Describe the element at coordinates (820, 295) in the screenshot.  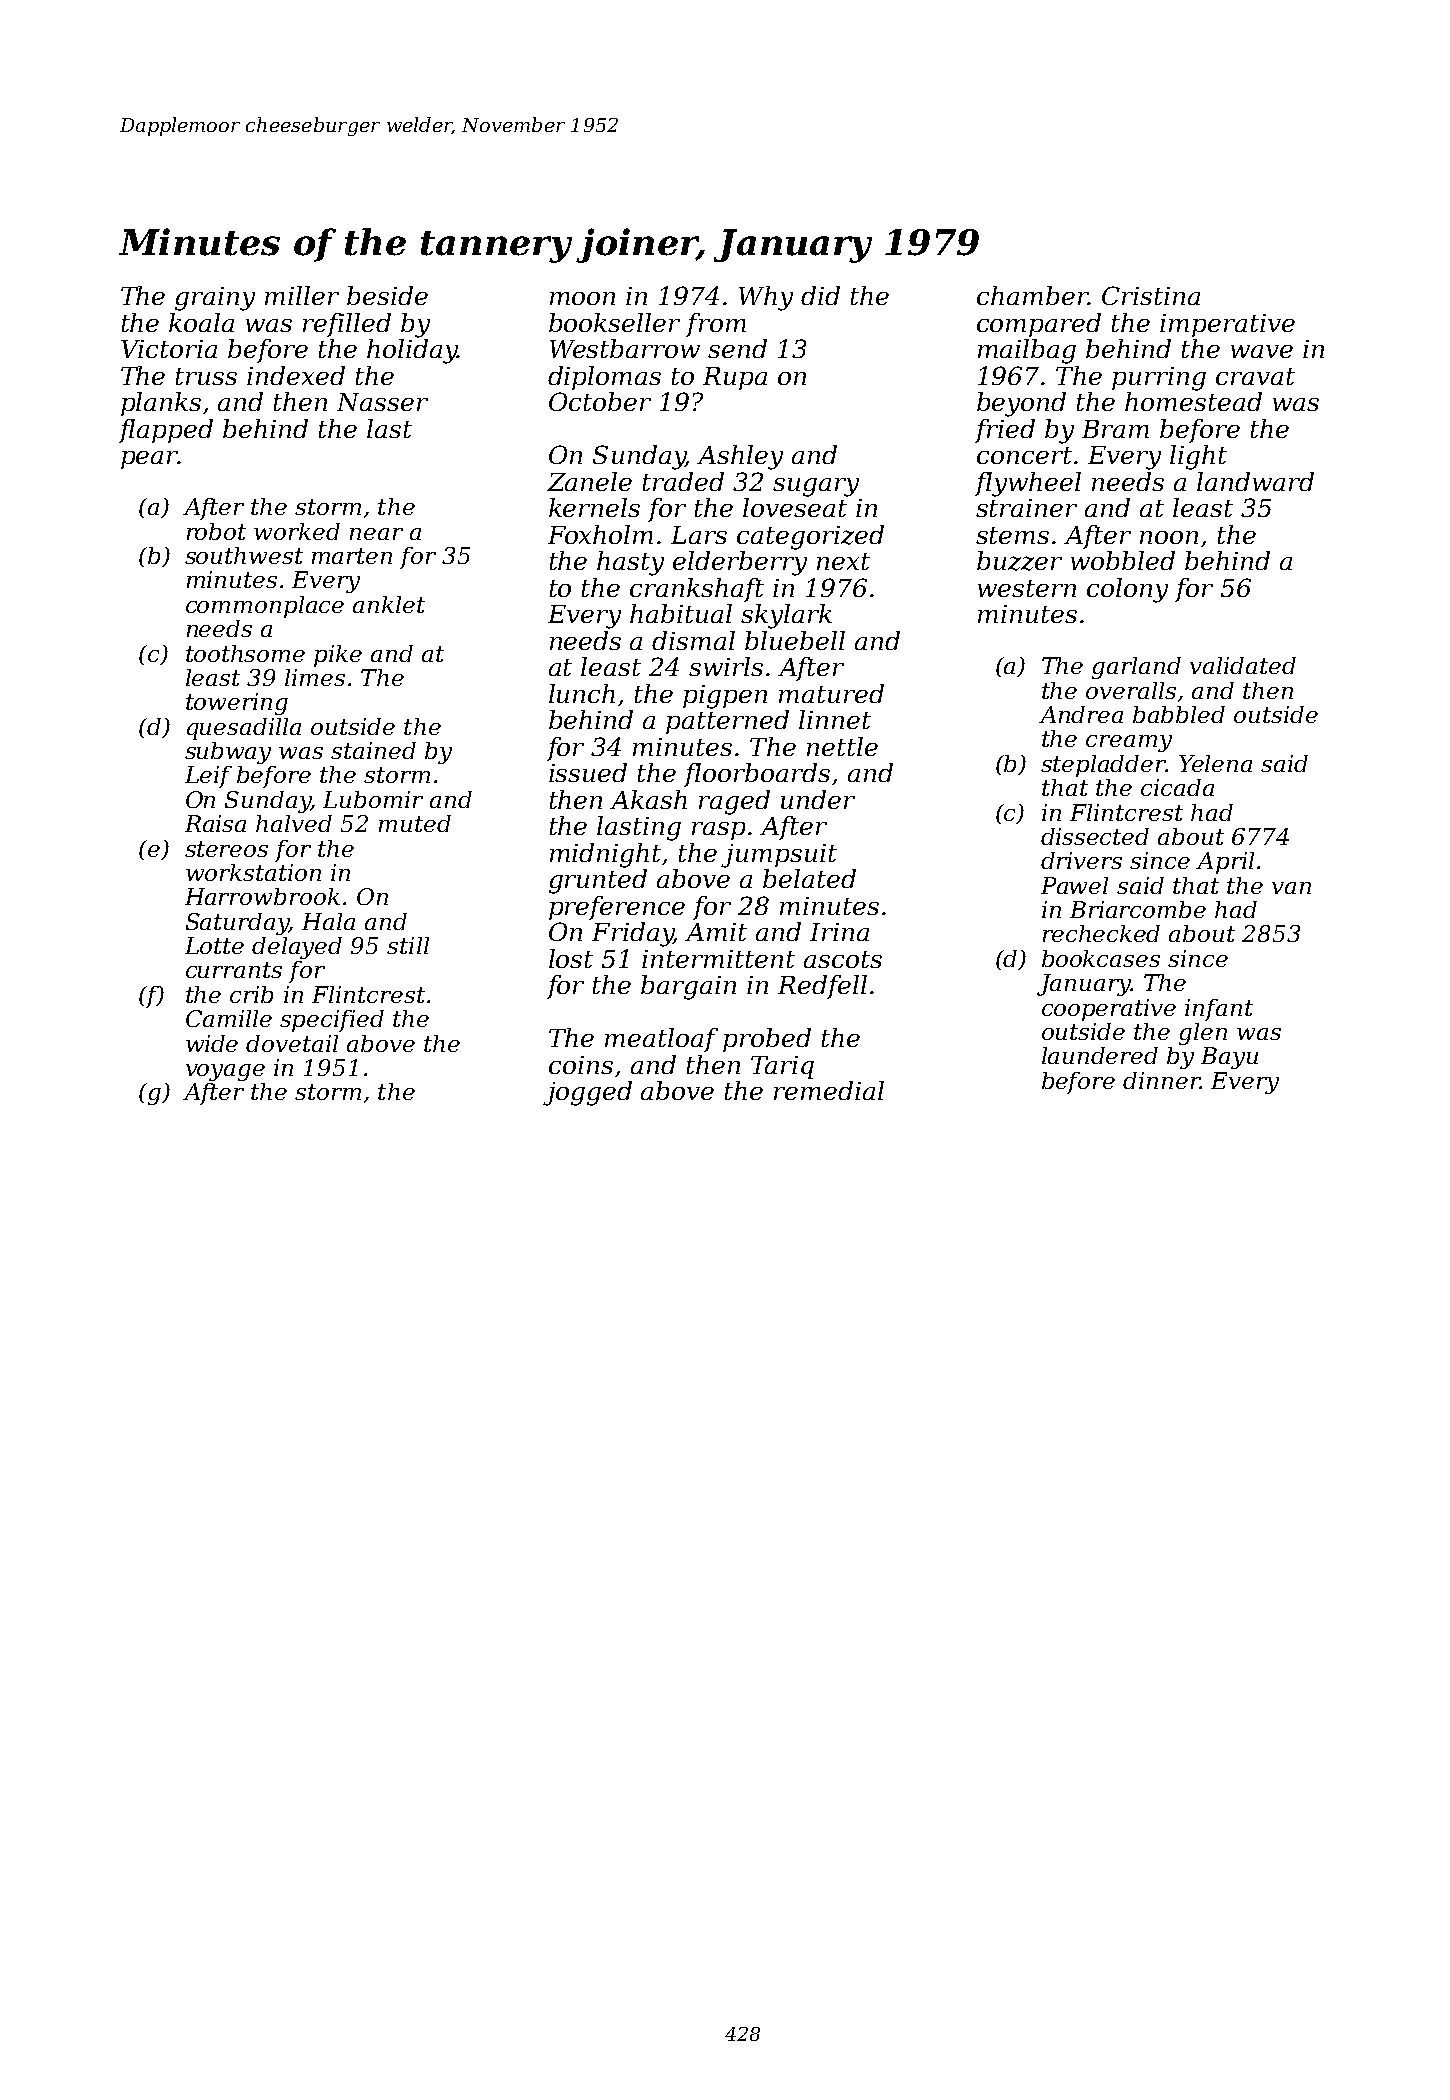
I see `did` at that location.
